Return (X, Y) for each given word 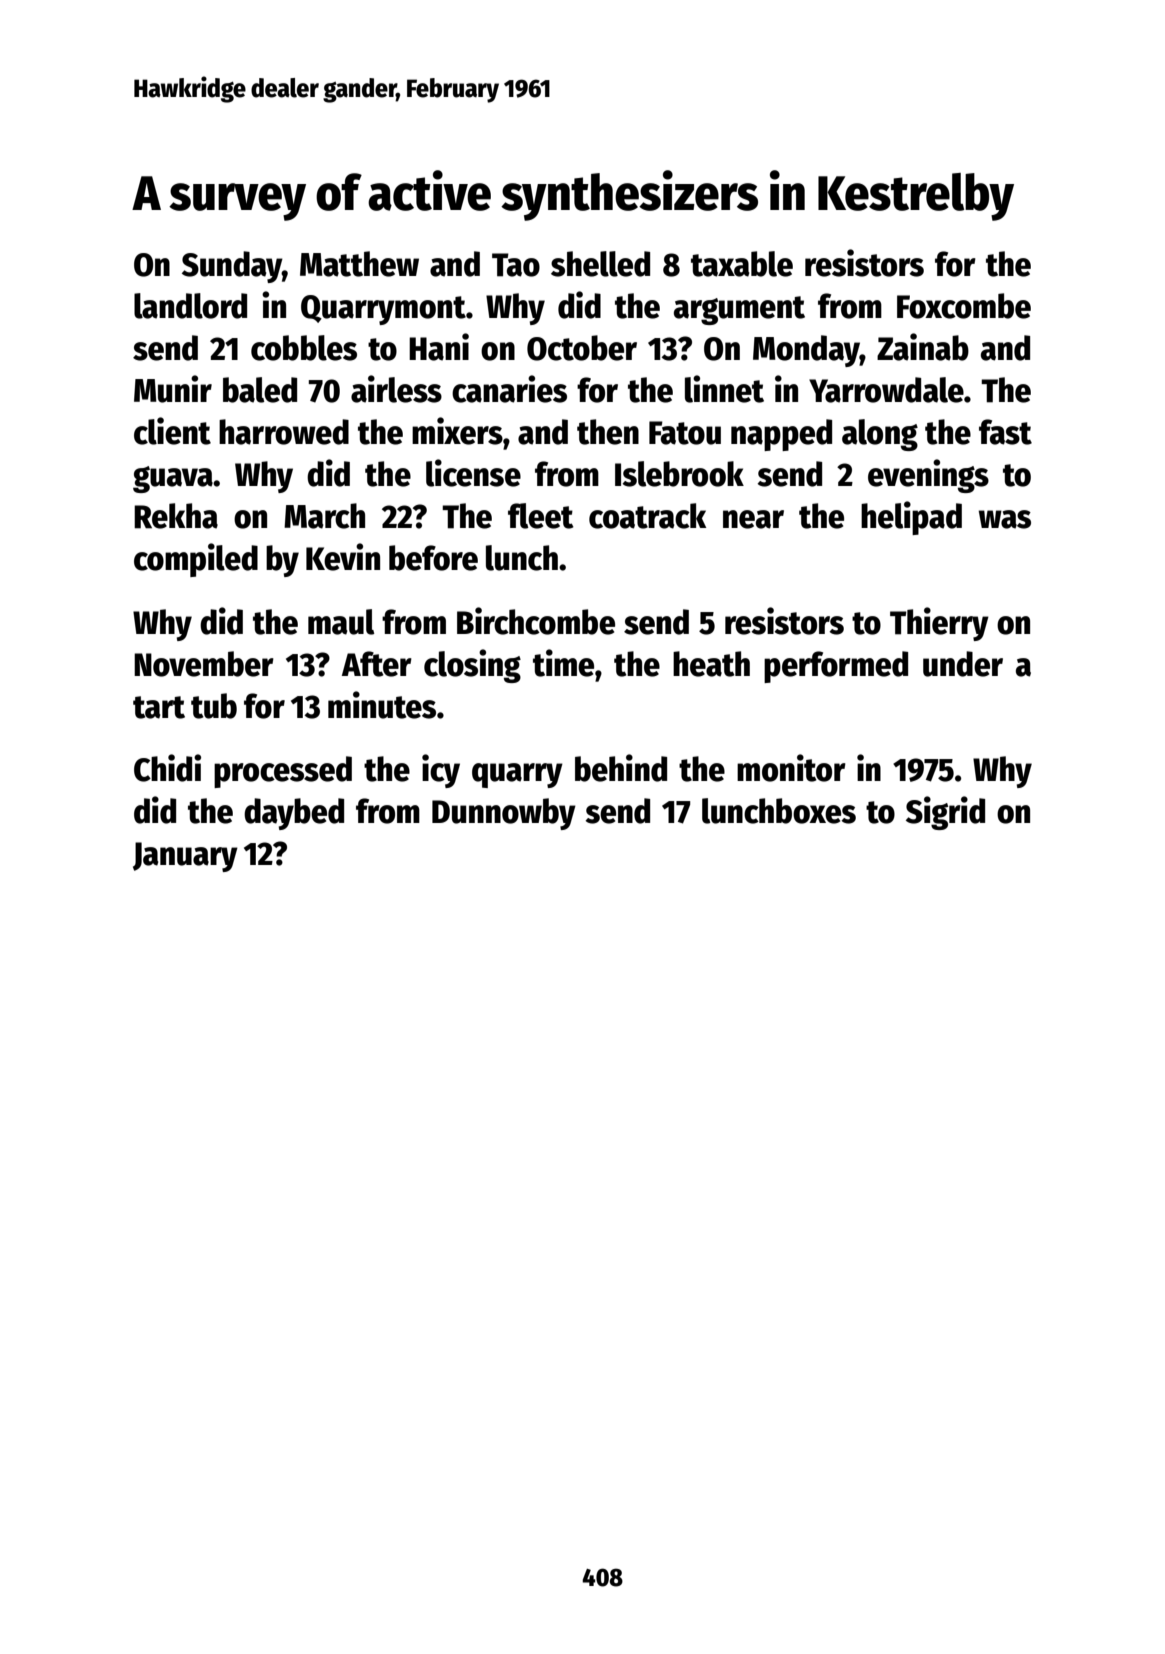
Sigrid (945, 813)
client (172, 431)
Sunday (232, 267)
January (185, 857)
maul (341, 622)
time (563, 663)
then (608, 432)
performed (836, 667)
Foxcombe (964, 306)
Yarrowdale (886, 390)
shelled (600, 264)
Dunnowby (504, 814)
